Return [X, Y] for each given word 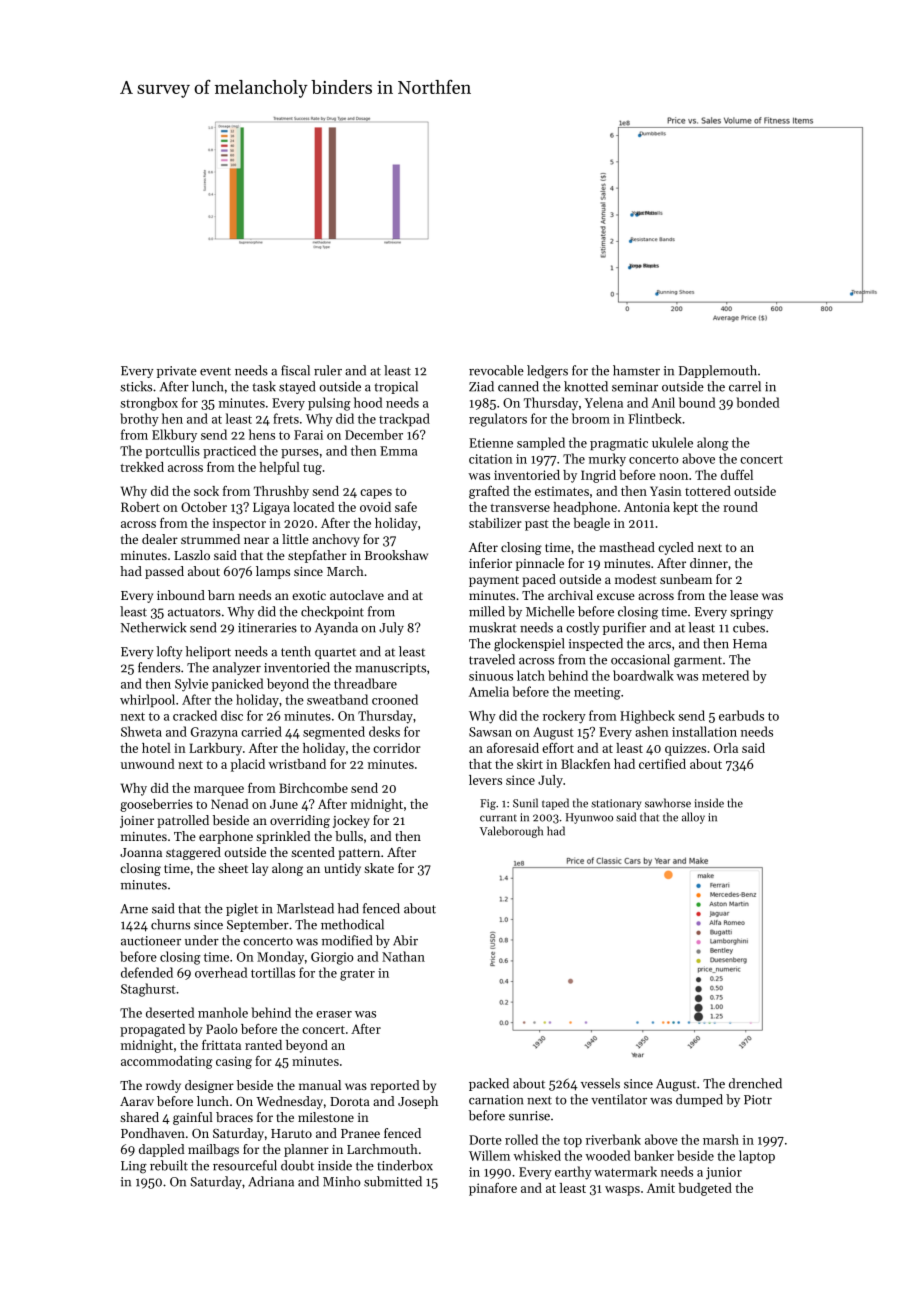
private [177, 372]
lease [744, 595]
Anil [663, 402]
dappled [161, 1150]
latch [531, 675]
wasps [622, 1191]
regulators [498, 420]
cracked [195, 715]
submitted [393, 1181]
